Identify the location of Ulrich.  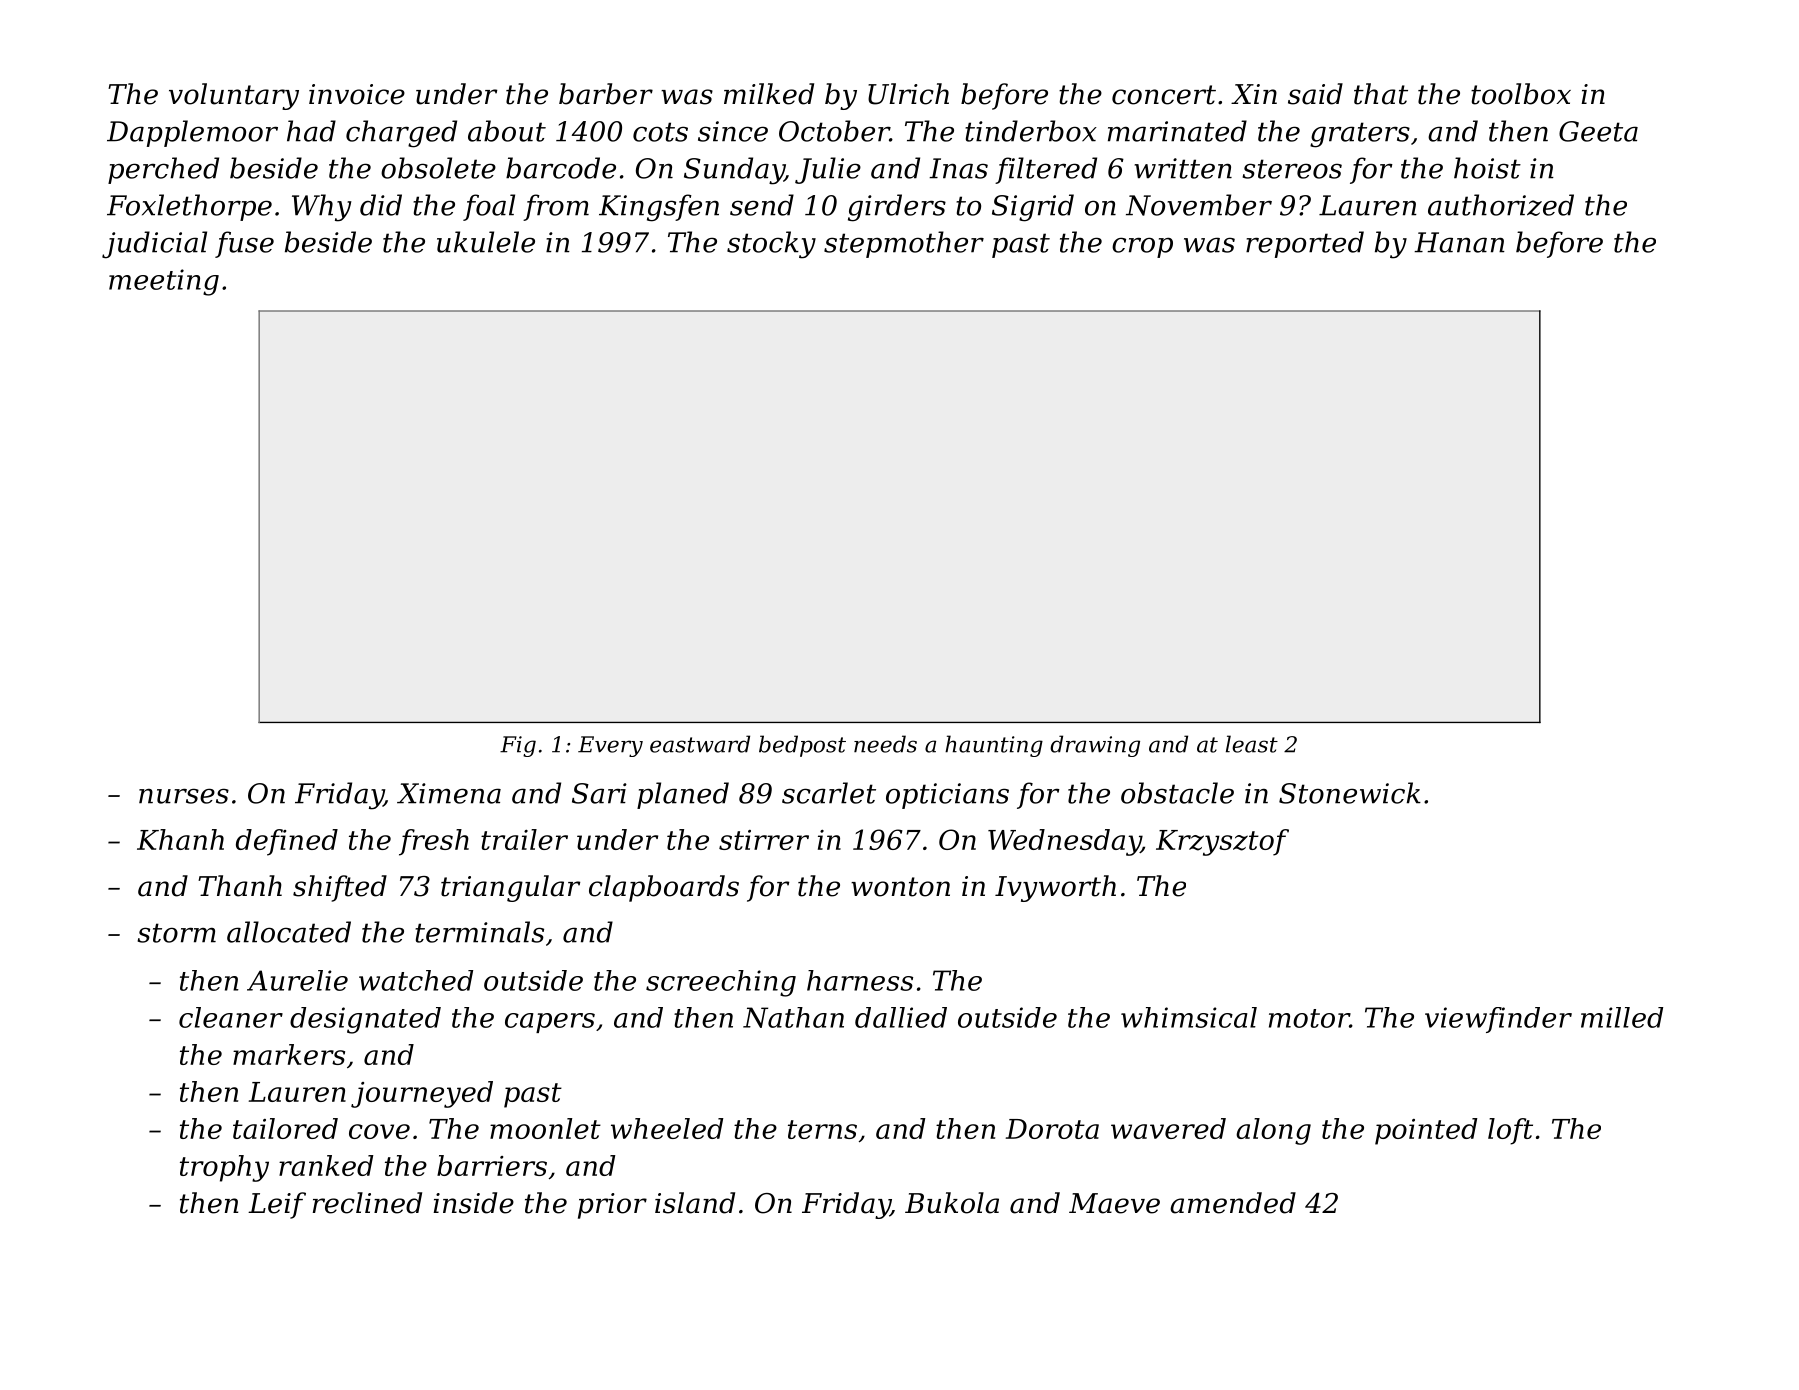
(908, 94).
